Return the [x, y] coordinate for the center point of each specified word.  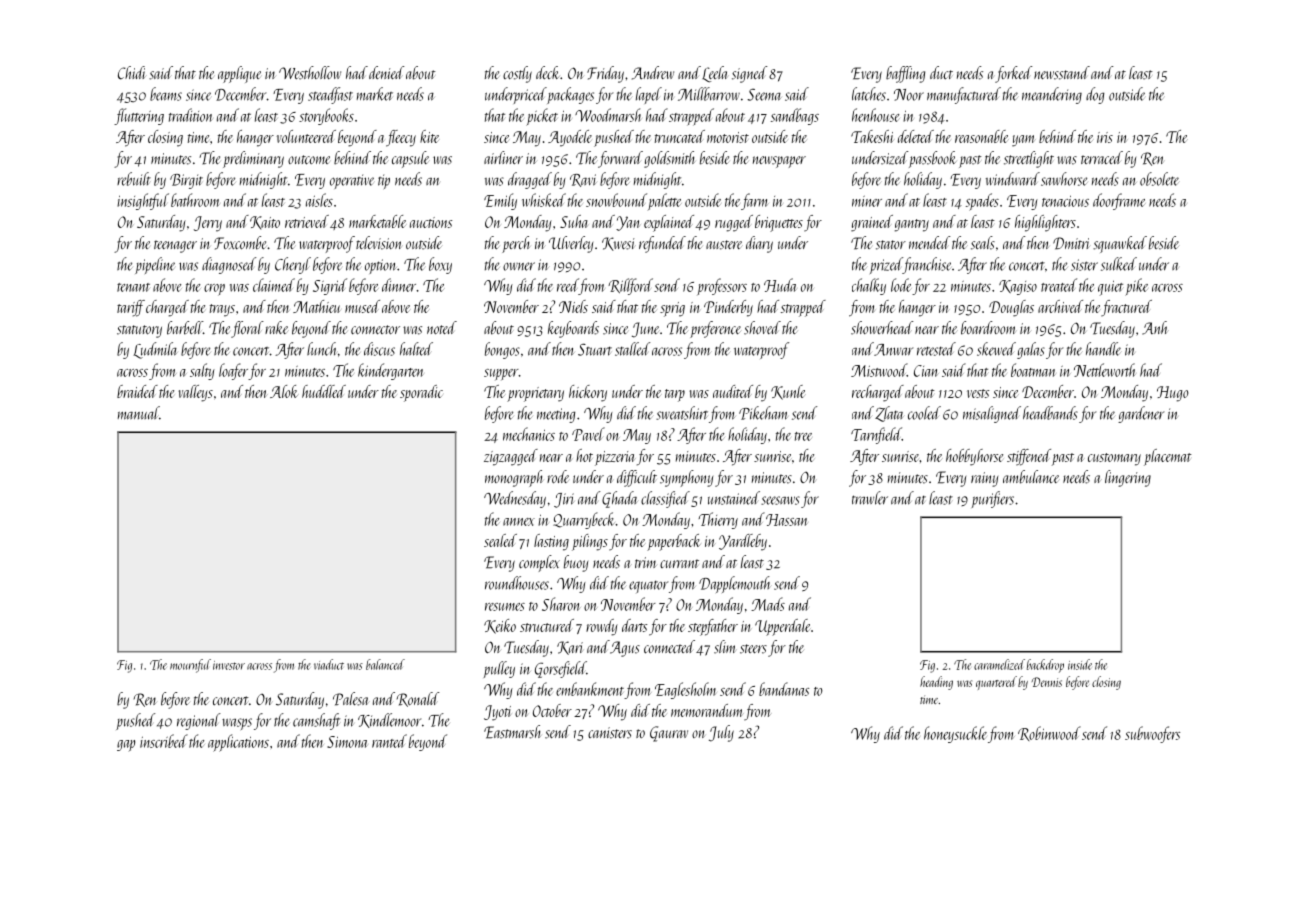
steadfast [330, 95]
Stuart [595, 349]
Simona [347, 742]
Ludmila [155, 350]
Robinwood [1049, 733]
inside [1080, 664]
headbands [1050, 413]
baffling [905, 74]
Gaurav [669, 734]
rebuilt [134, 179]
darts [634, 625]
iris [1105, 137]
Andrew [653, 73]
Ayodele [570, 138]
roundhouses [517, 583]
